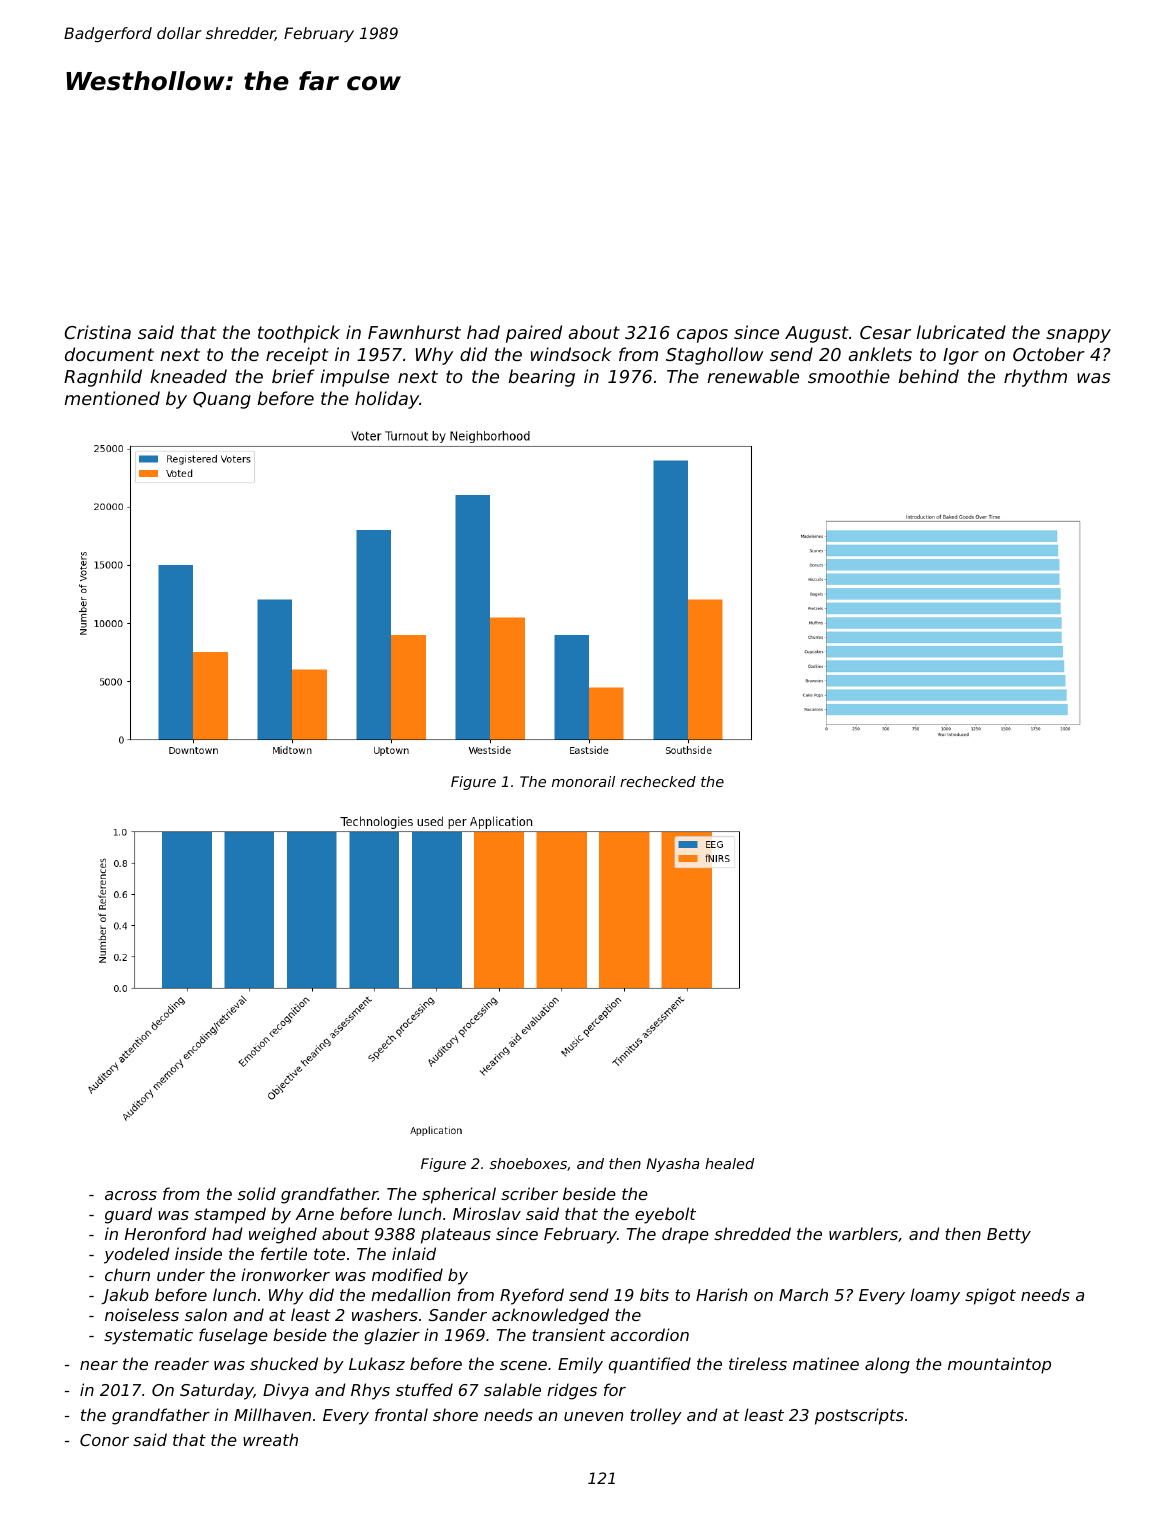  Describe the element at coordinates (131, 1195) in the image. I see `across` at that location.
